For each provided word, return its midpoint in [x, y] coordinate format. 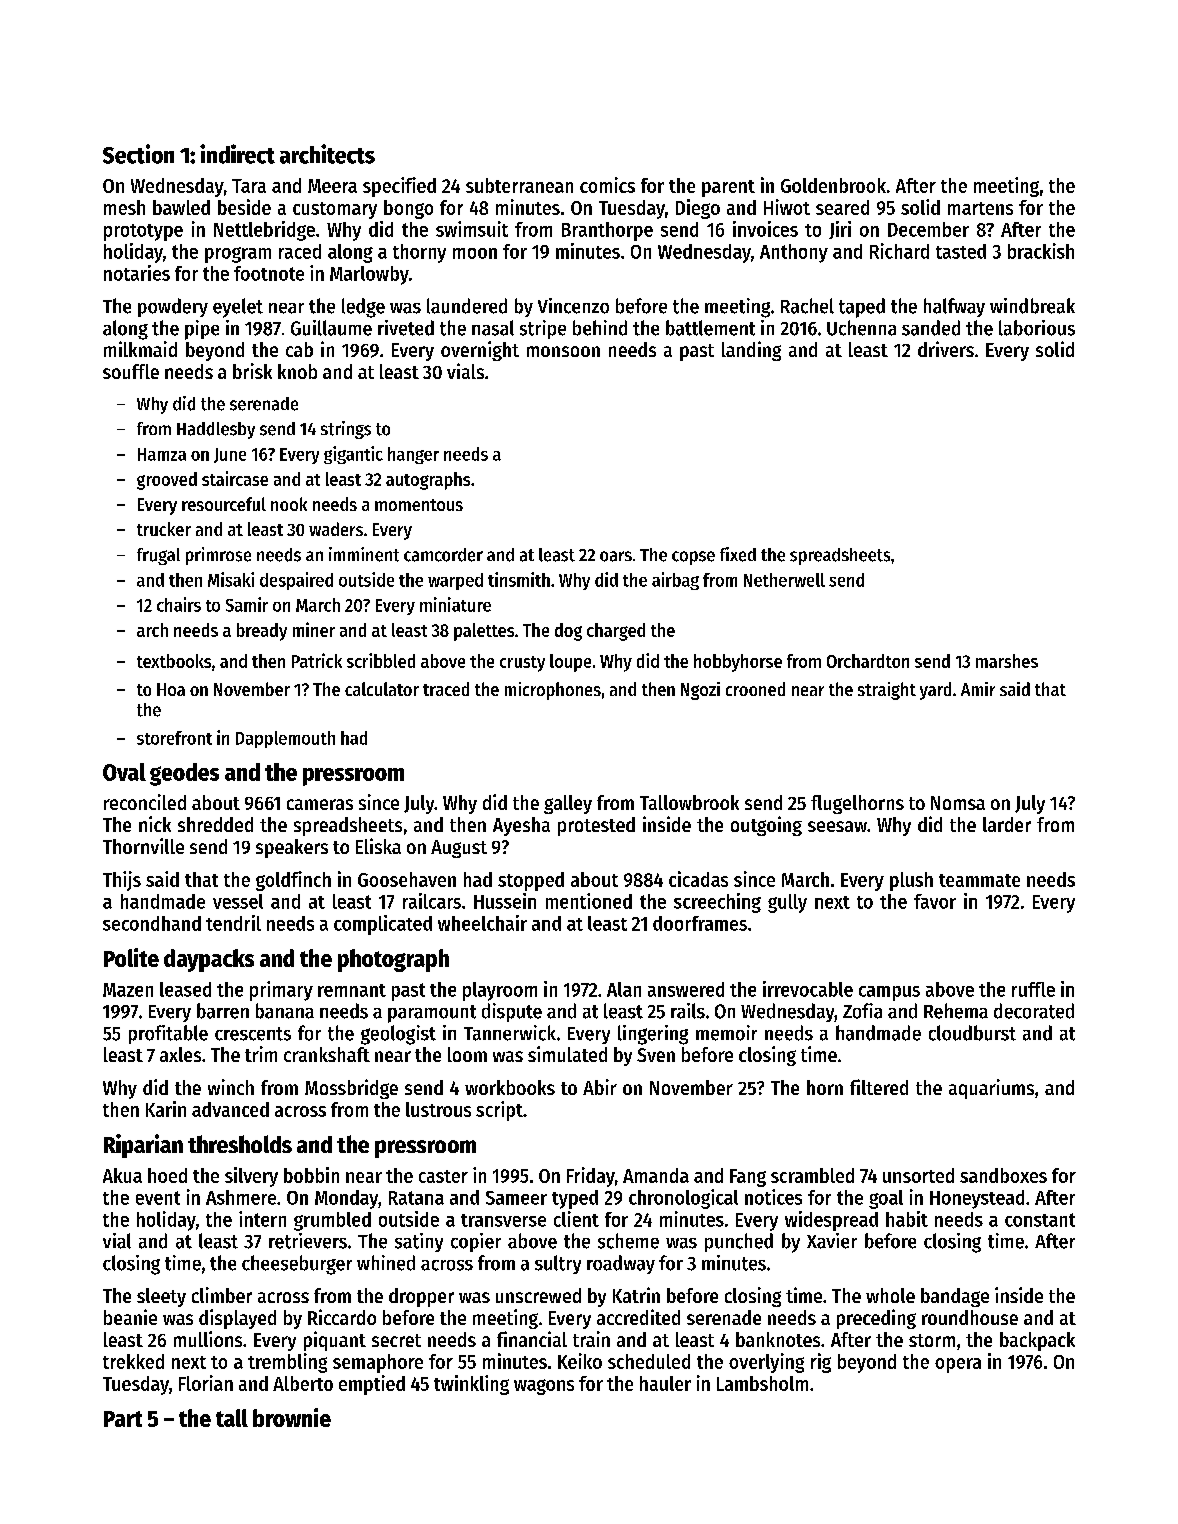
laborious [1037, 328]
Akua [122, 1175]
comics [607, 185]
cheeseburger [297, 1265]
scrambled [812, 1175]
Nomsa [958, 803]
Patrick [317, 660]
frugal [158, 556]
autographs [428, 481]
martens [980, 208]
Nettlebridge [264, 231]
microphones [553, 691]
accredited [638, 1317]
